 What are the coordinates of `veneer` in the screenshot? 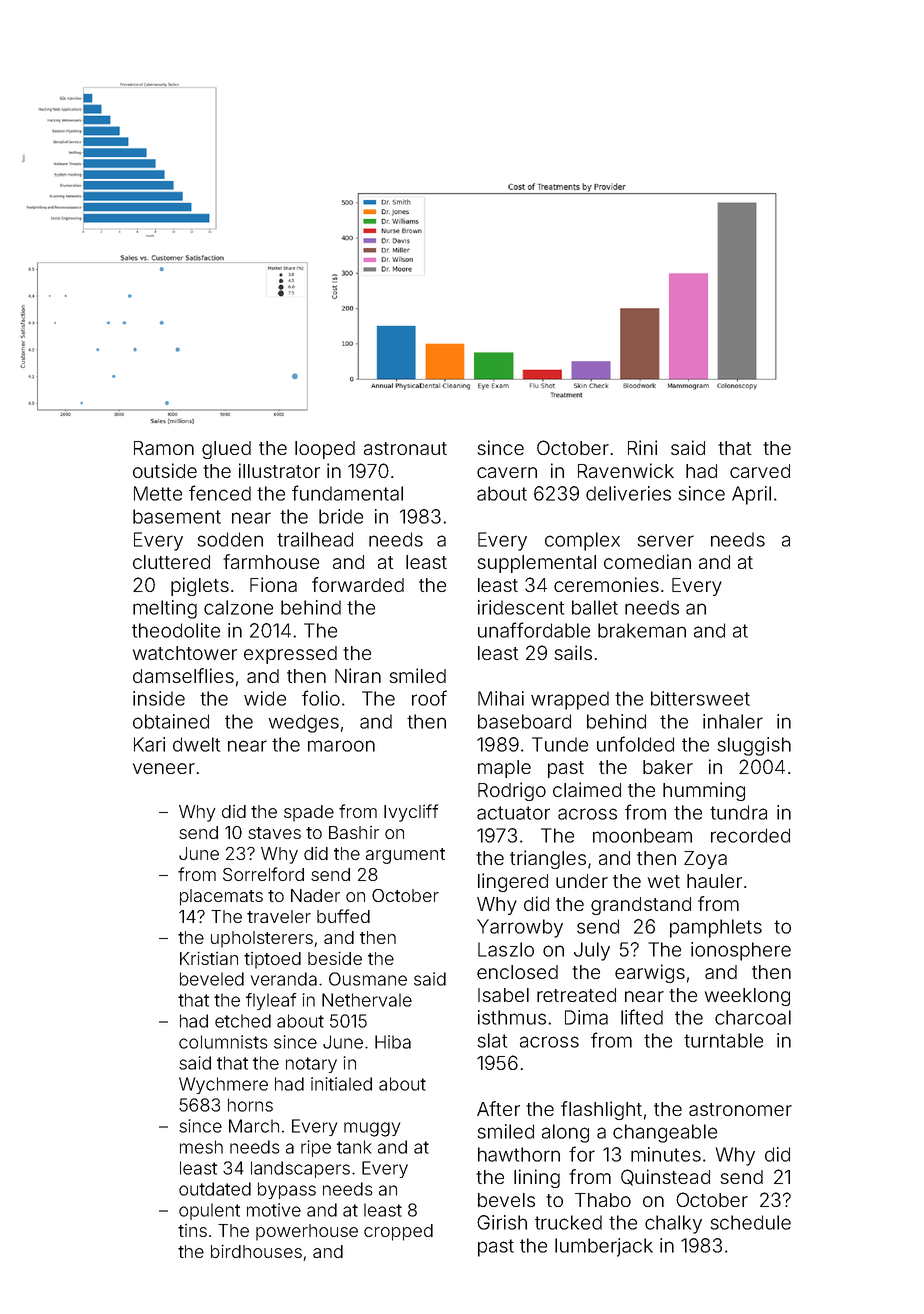 It's located at (164, 768).
